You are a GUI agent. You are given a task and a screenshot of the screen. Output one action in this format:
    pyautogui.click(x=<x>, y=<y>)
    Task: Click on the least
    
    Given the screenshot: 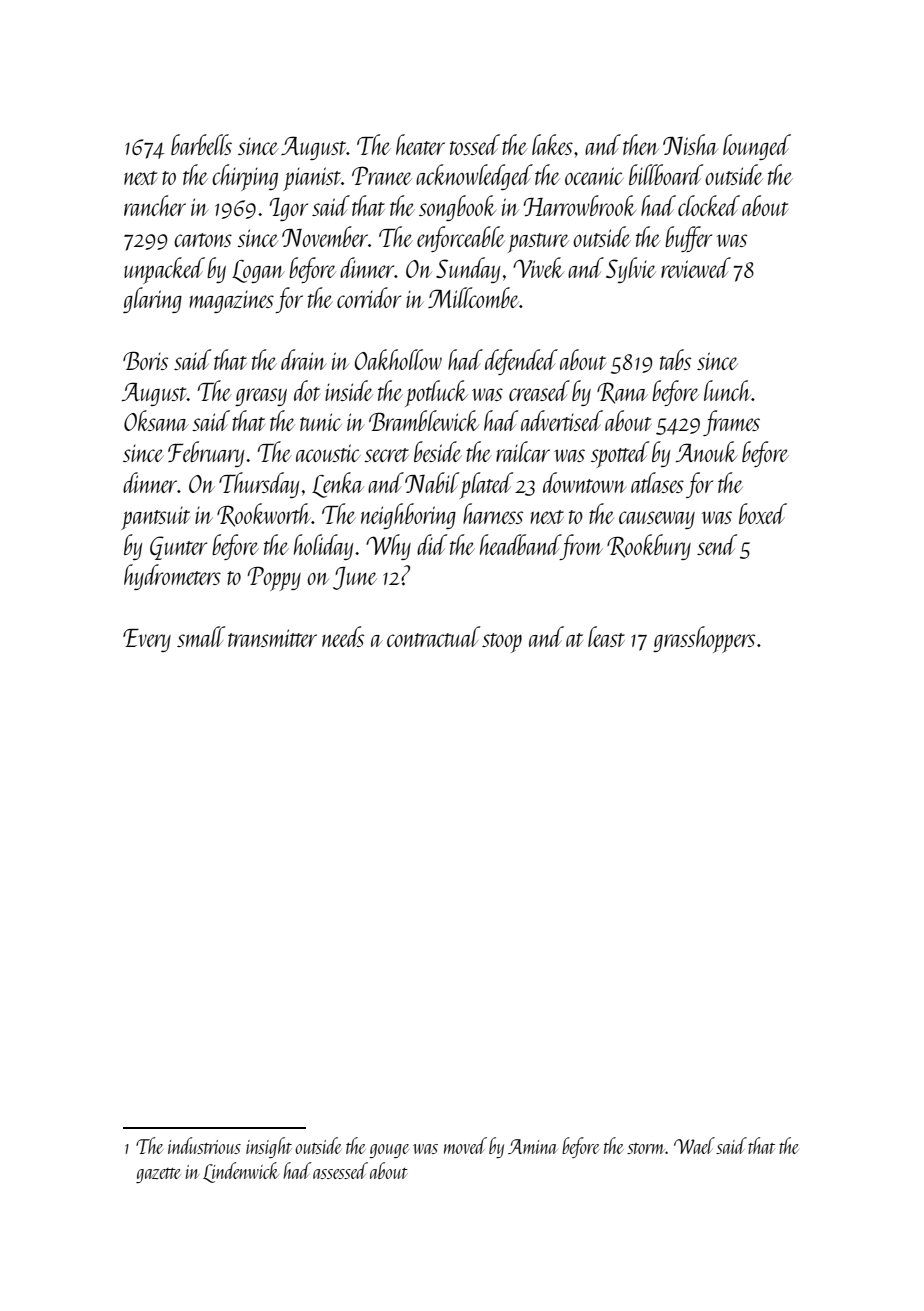 What is the action you would take?
    pyautogui.click(x=606, y=636)
